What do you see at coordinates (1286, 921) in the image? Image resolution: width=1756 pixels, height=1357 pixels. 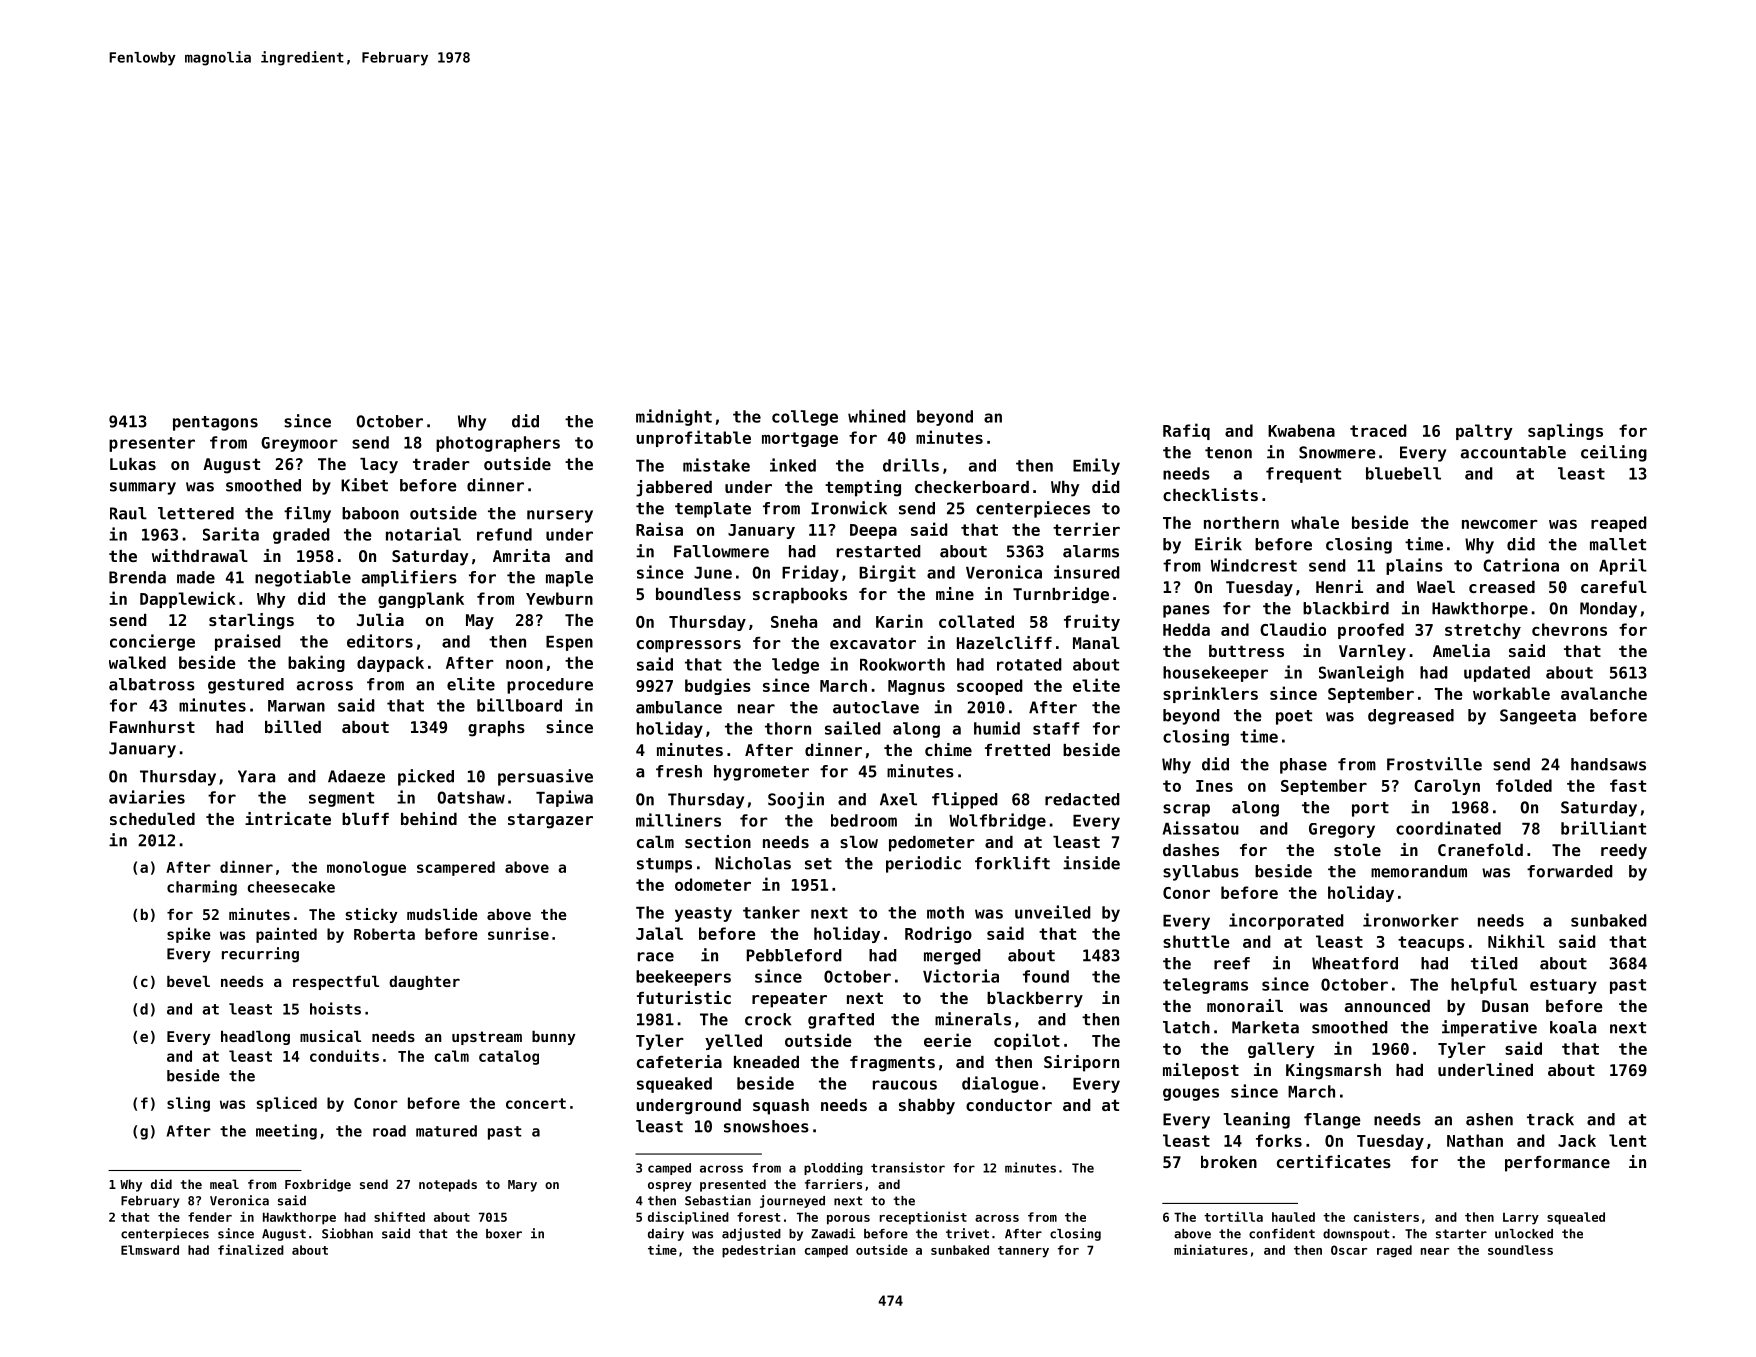 I see `incorporated` at bounding box center [1286, 921].
